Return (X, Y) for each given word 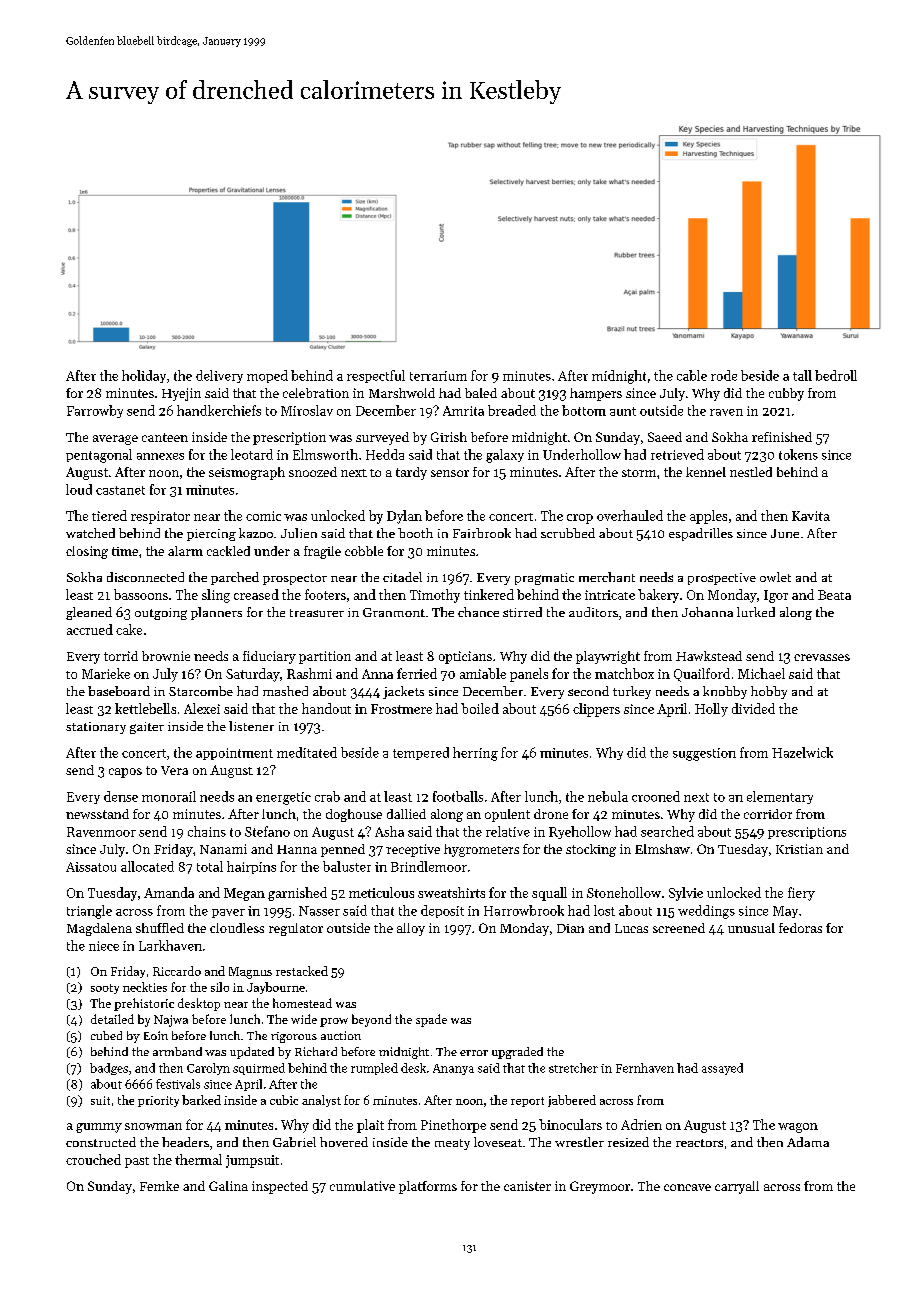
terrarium (438, 376)
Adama (808, 1142)
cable (692, 375)
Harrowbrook (524, 910)
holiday (144, 376)
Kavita (811, 516)
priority (158, 1101)
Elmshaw (662, 849)
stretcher (573, 1068)
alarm (185, 551)
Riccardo (177, 971)
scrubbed (568, 533)
